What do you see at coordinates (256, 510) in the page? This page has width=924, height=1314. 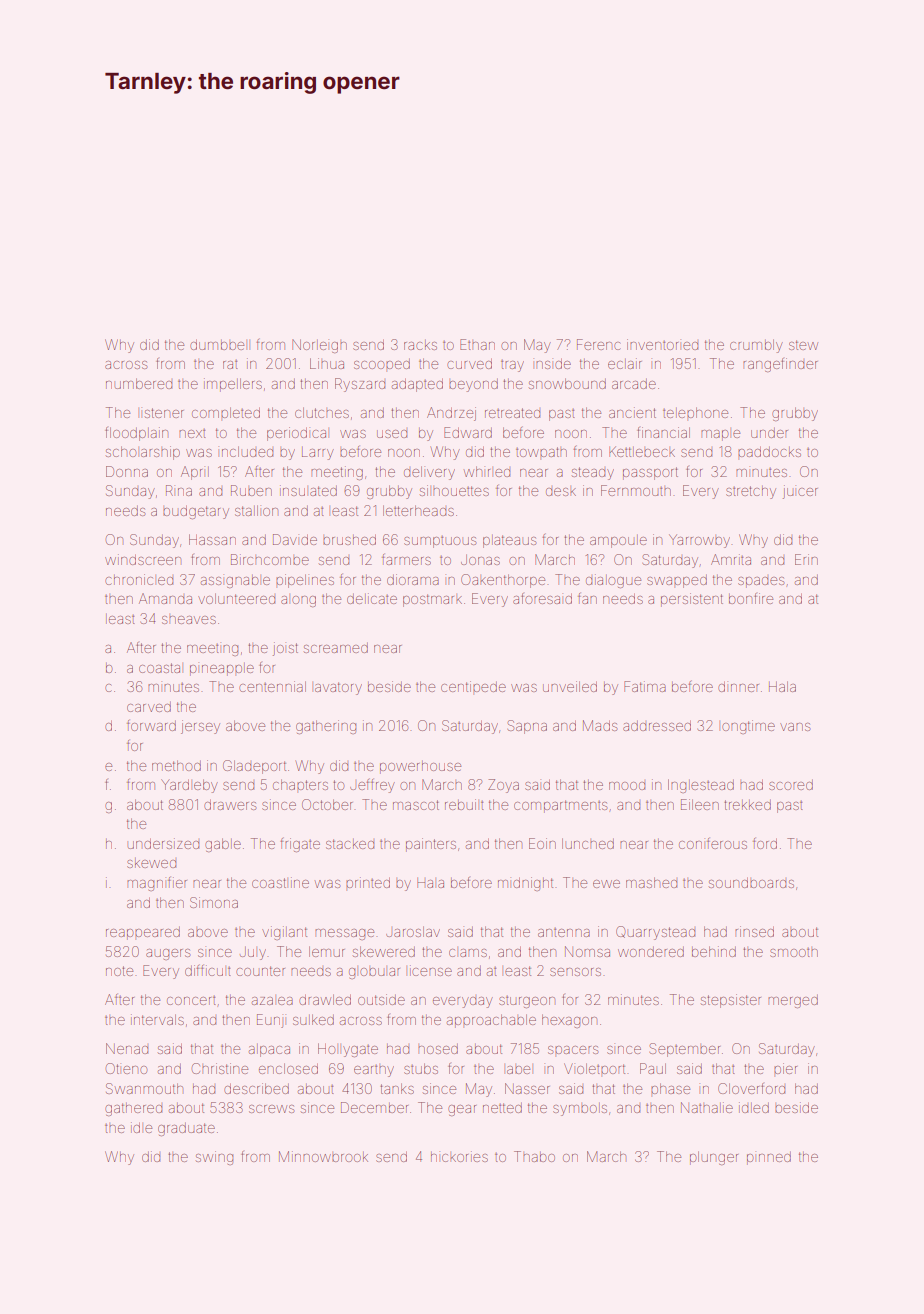 I see `stallion` at bounding box center [256, 510].
